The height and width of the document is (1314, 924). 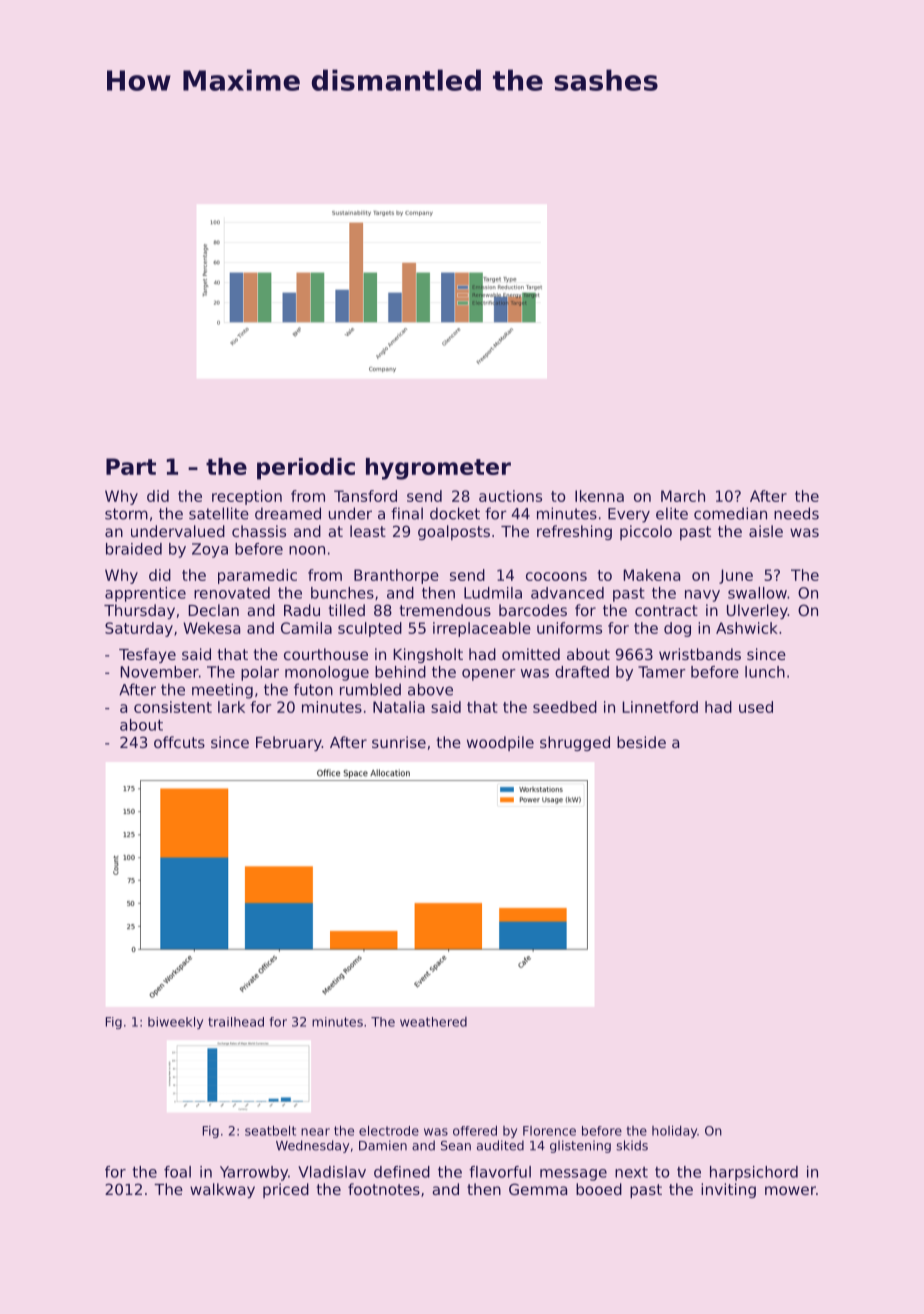 I want to click on hygrometer, so click(x=438, y=469).
